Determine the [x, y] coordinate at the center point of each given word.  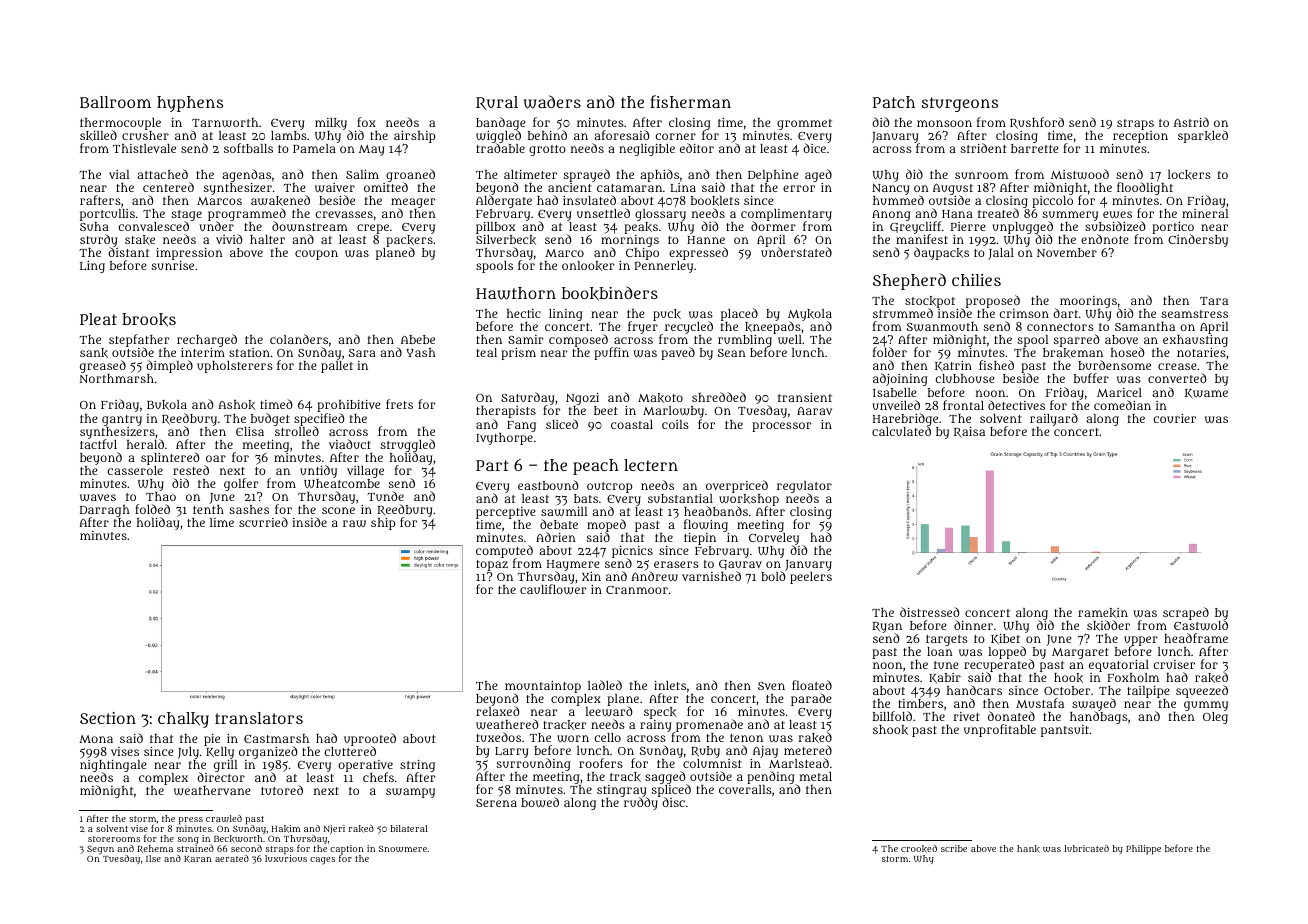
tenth [208, 509]
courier [1174, 418]
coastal [632, 424]
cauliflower [553, 590]
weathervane [212, 791]
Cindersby [1198, 240]
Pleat [98, 319]
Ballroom [115, 102]
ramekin [1103, 613]
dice [814, 148]
